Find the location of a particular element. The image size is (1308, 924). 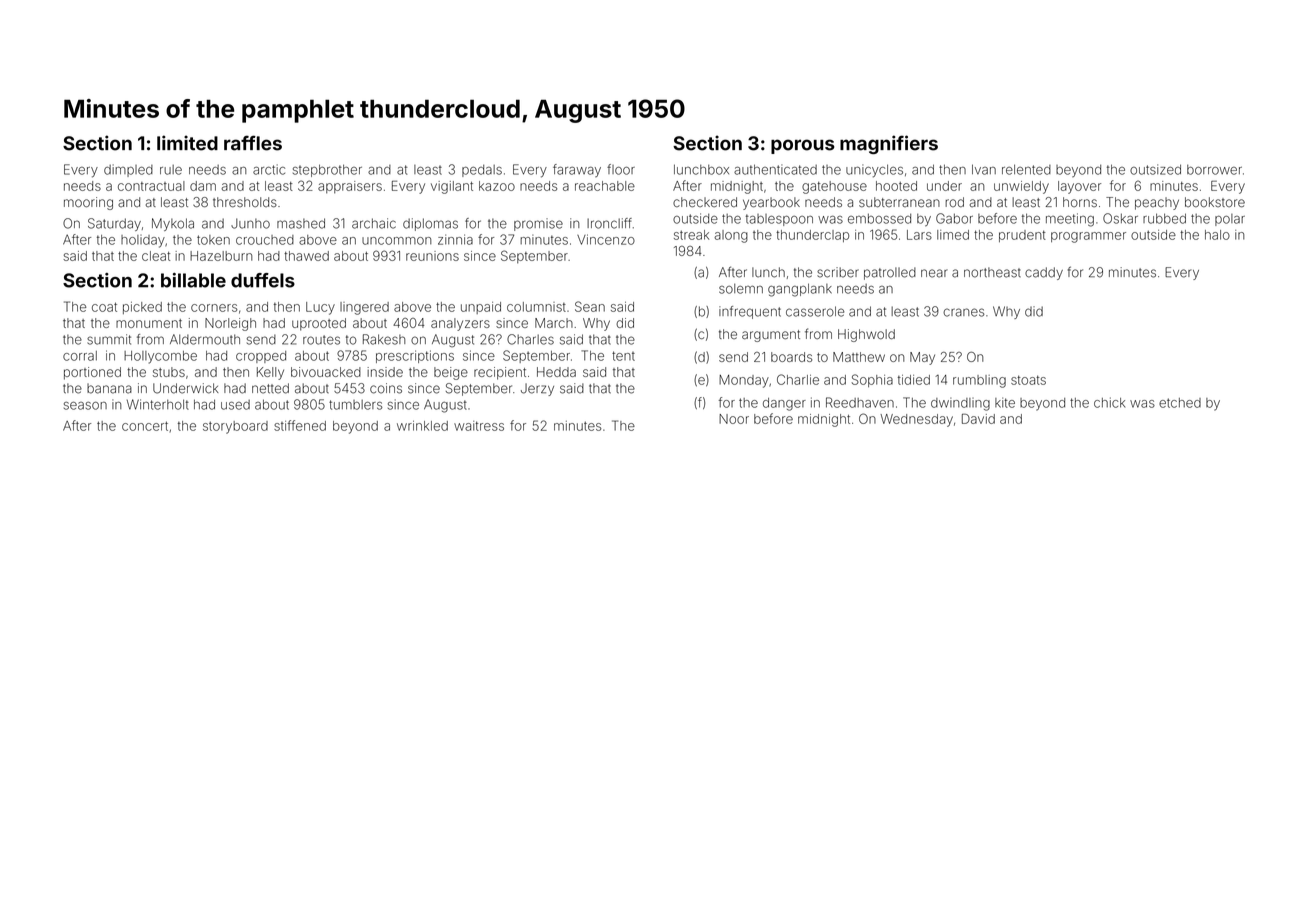

Noor is located at coordinates (734, 419).
